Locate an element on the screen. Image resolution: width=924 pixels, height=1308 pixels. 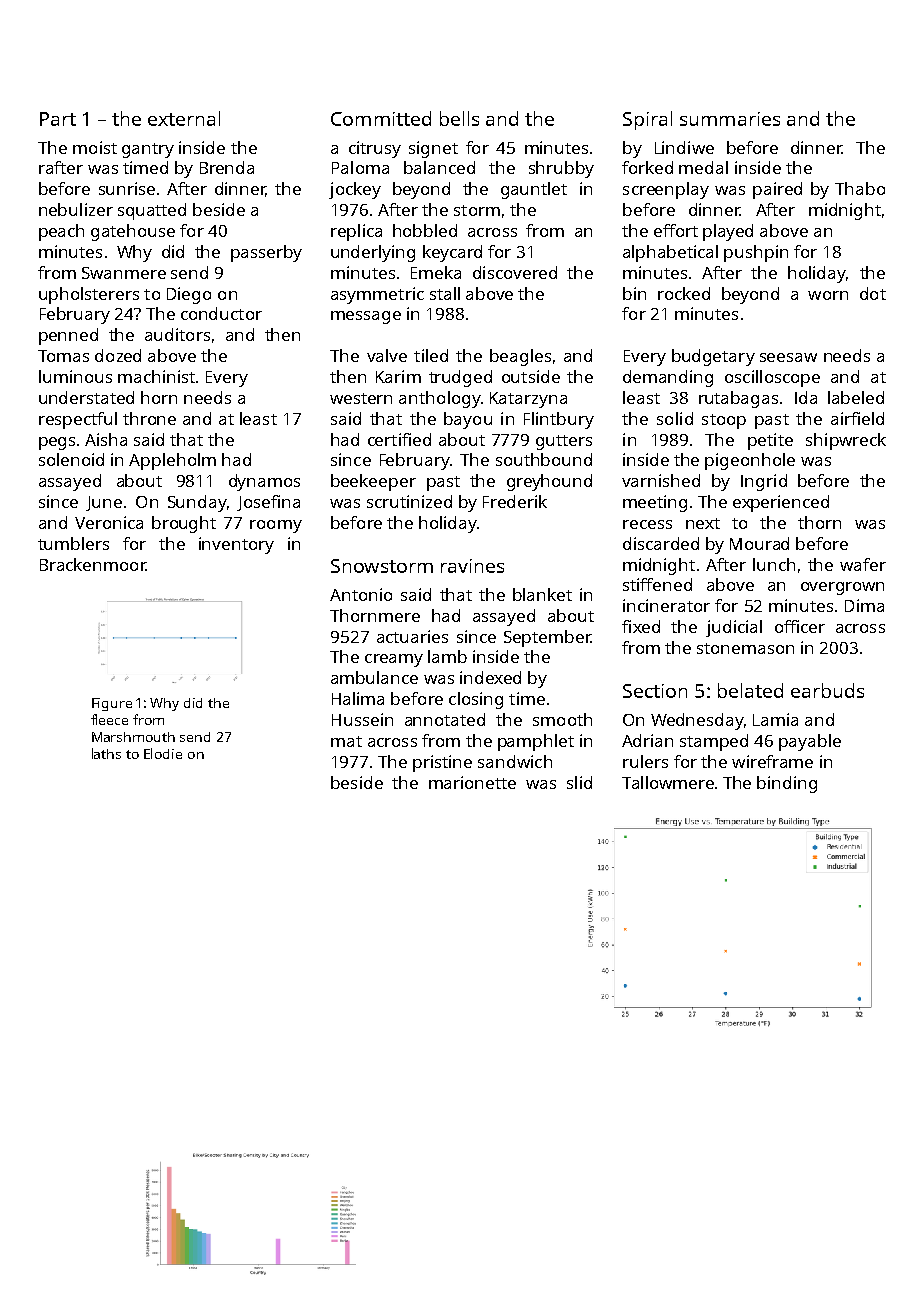
solenoid is located at coordinates (71, 459).
